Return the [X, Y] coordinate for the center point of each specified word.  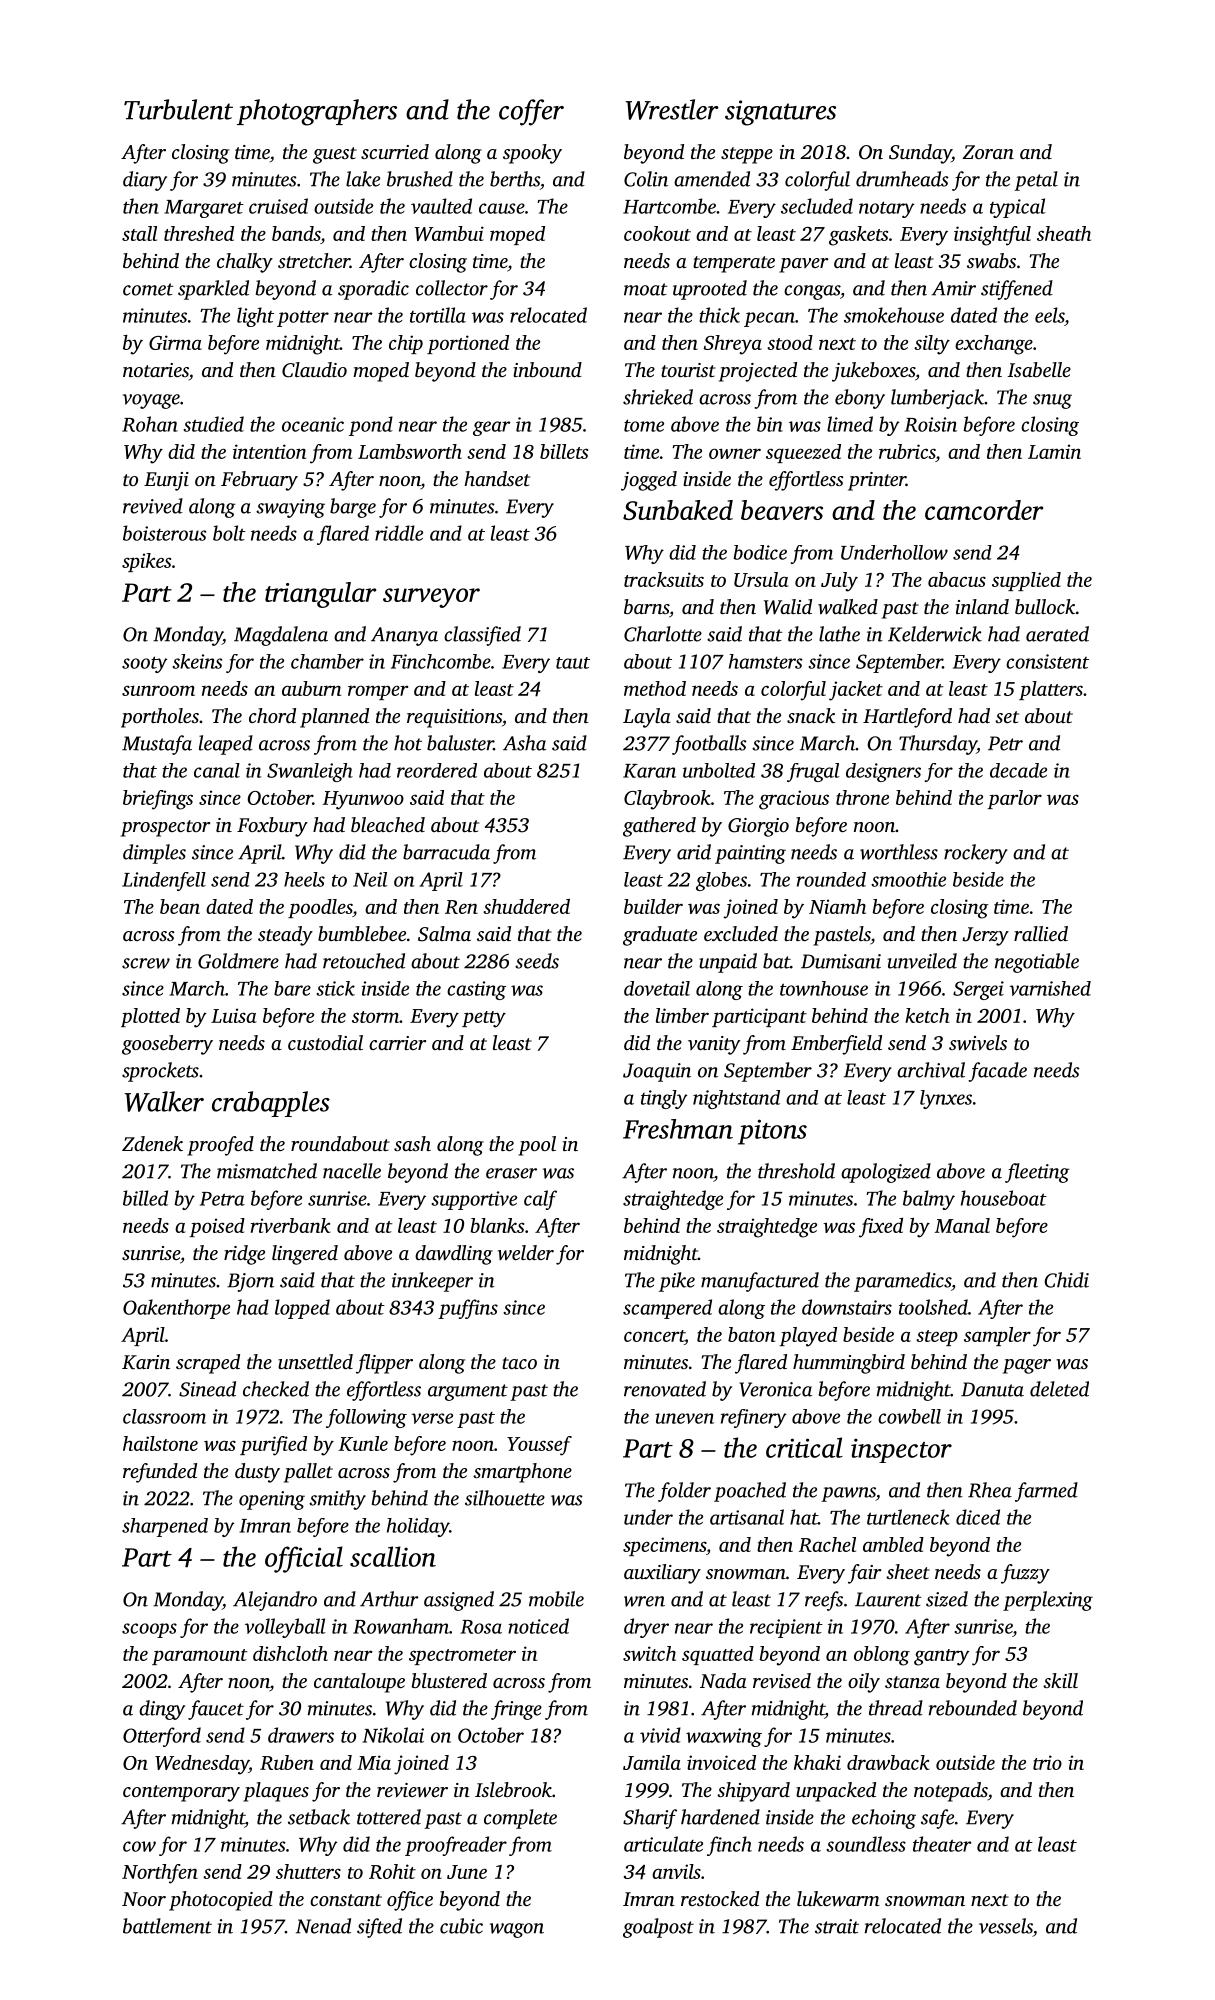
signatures [780, 113]
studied [213, 424]
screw [146, 963]
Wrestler [672, 109]
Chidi [1066, 1280]
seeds [537, 961]
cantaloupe [359, 1683]
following [366, 1418]
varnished [1050, 988]
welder [526, 1252]
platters [1051, 690]
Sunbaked [678, 510]
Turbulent [178, 109]
